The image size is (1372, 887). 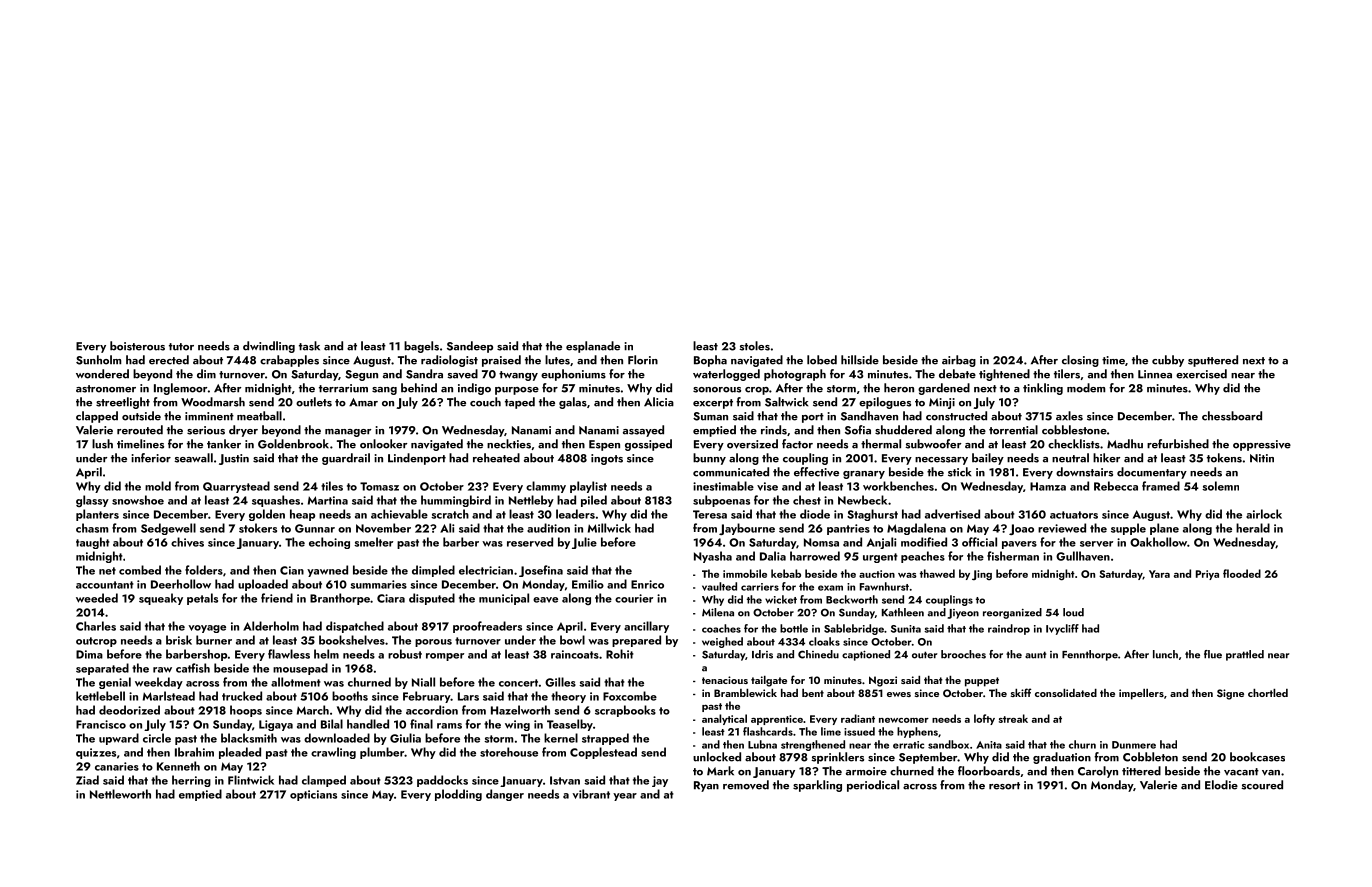 I want to click on modem, so click(x=1086, y=388).
